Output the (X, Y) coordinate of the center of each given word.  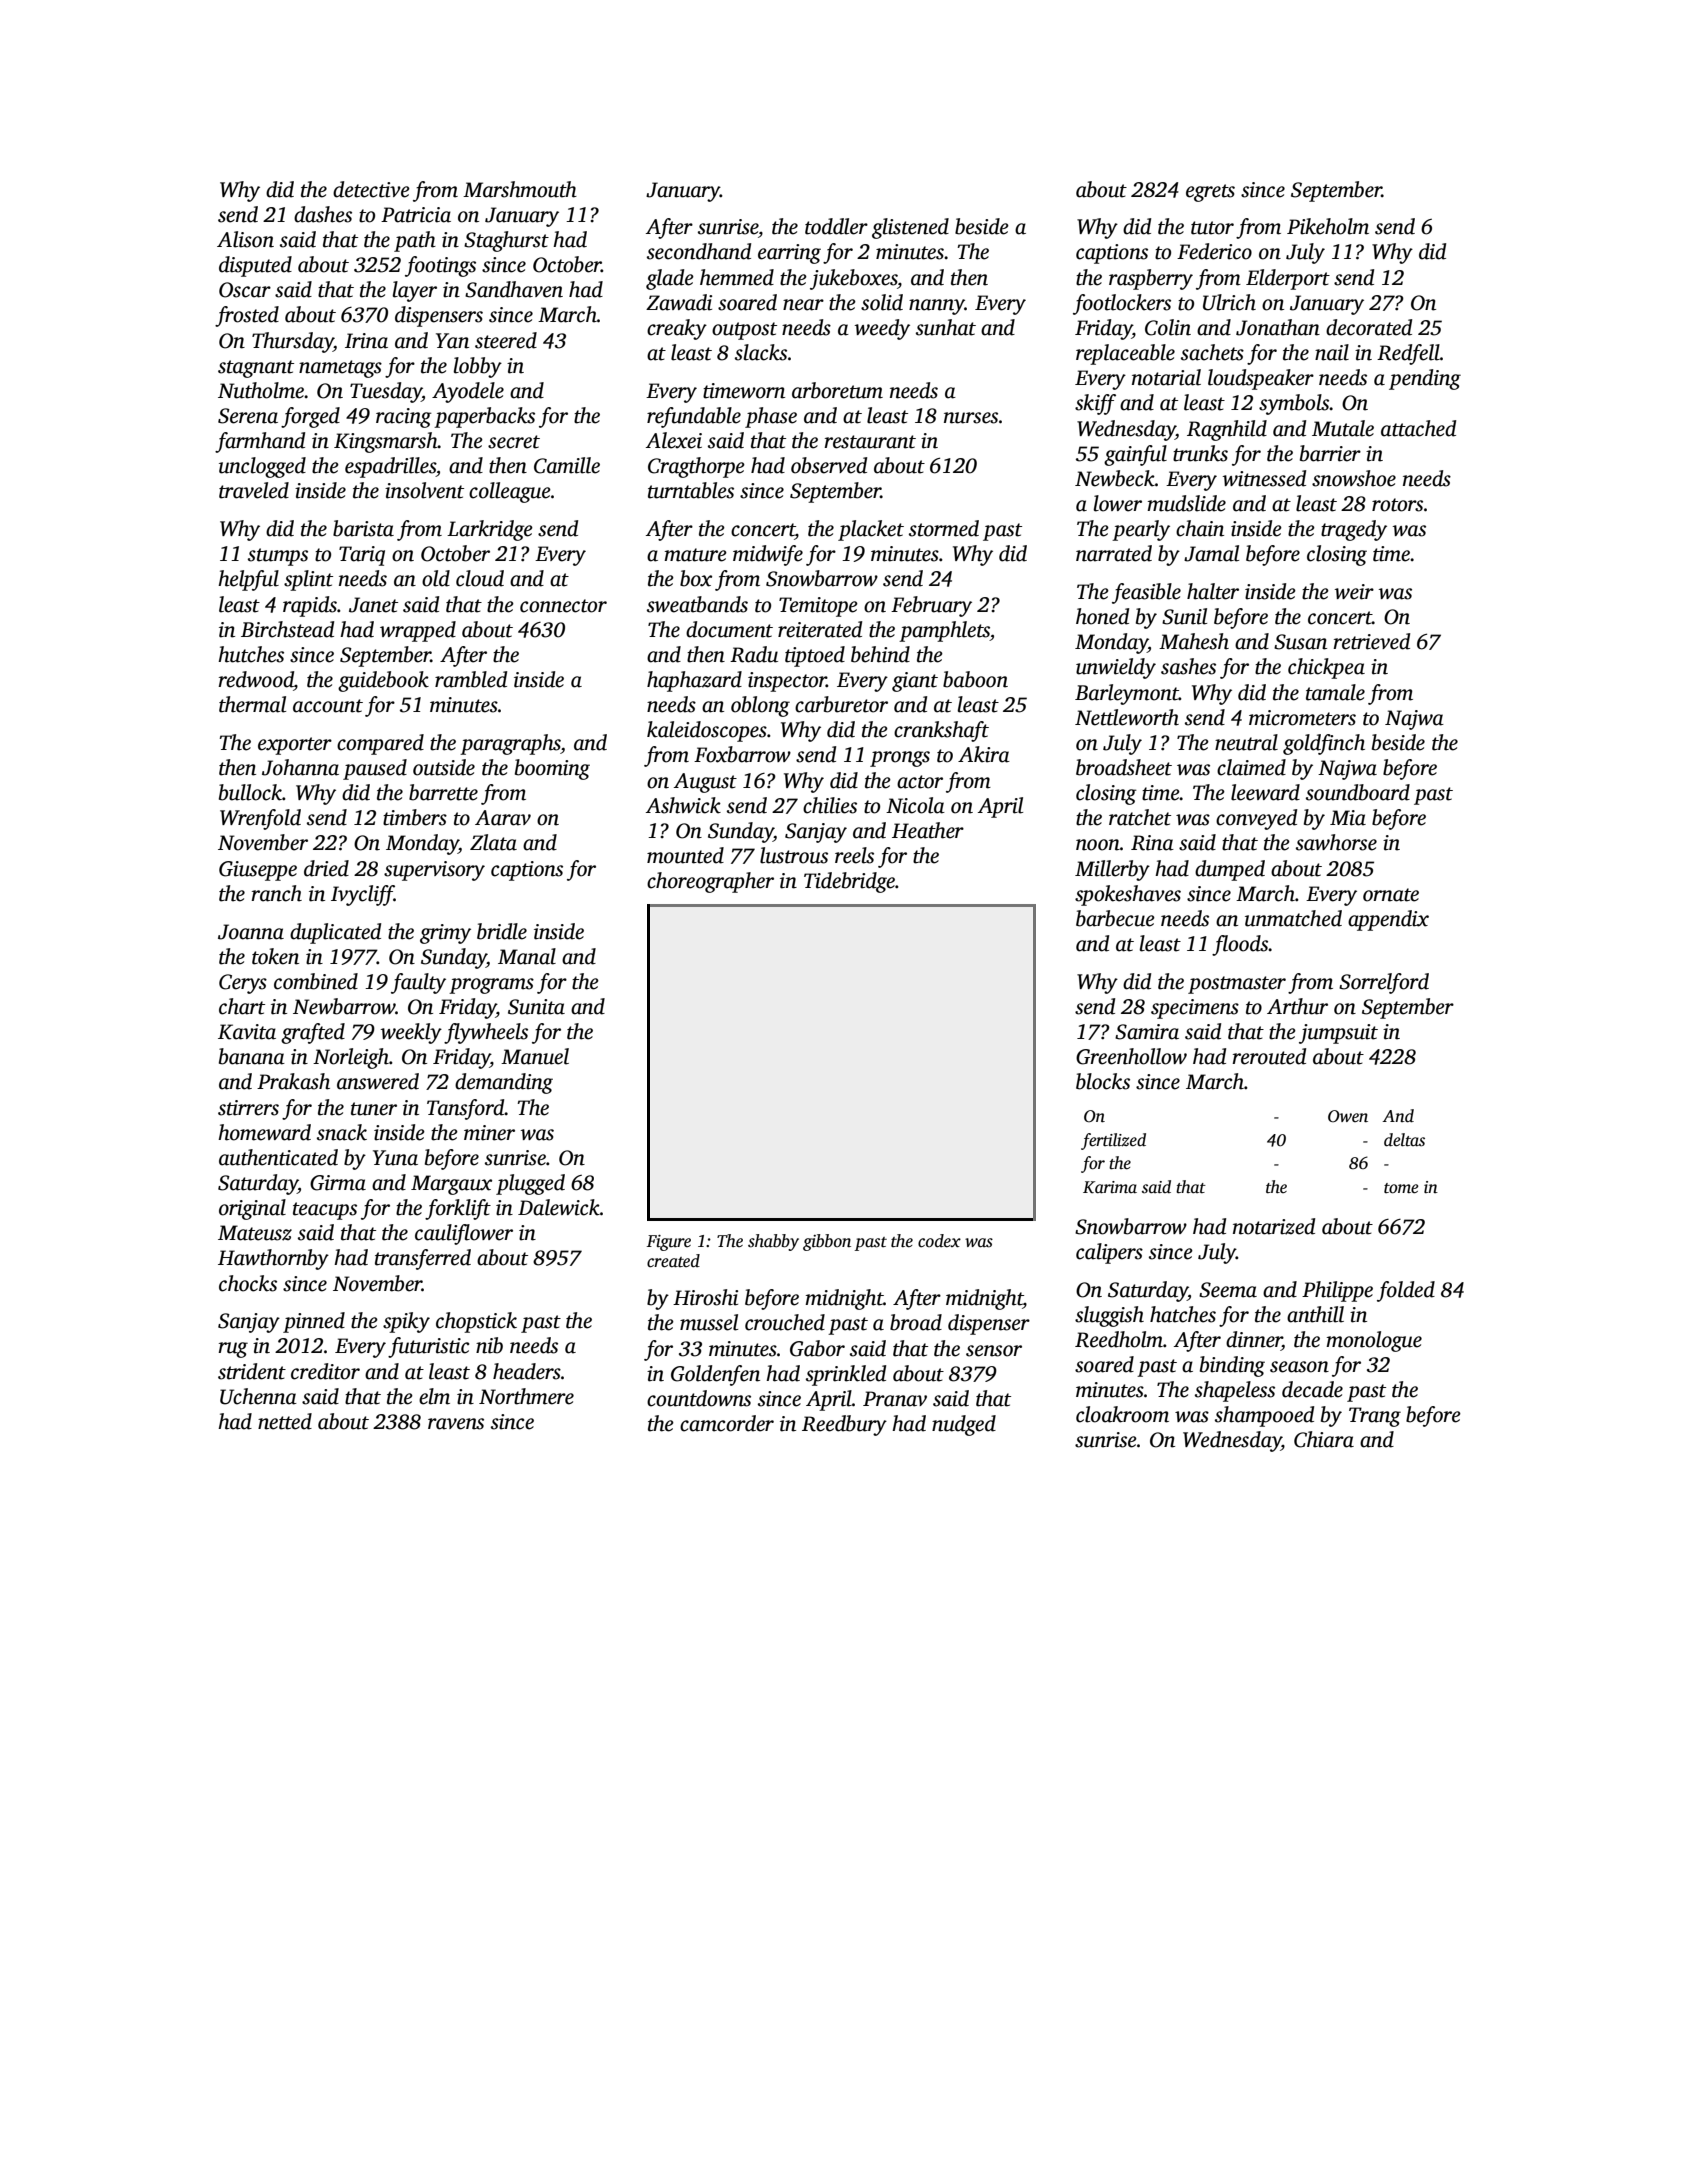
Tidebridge (849, 882)
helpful (248, 580)
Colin (1168, 327)
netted (285, 1421)
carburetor (841, 704)
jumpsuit (1338, 1034)
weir (1354, 592)
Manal (527, 956)
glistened (910, 228)
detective (371, 189)
